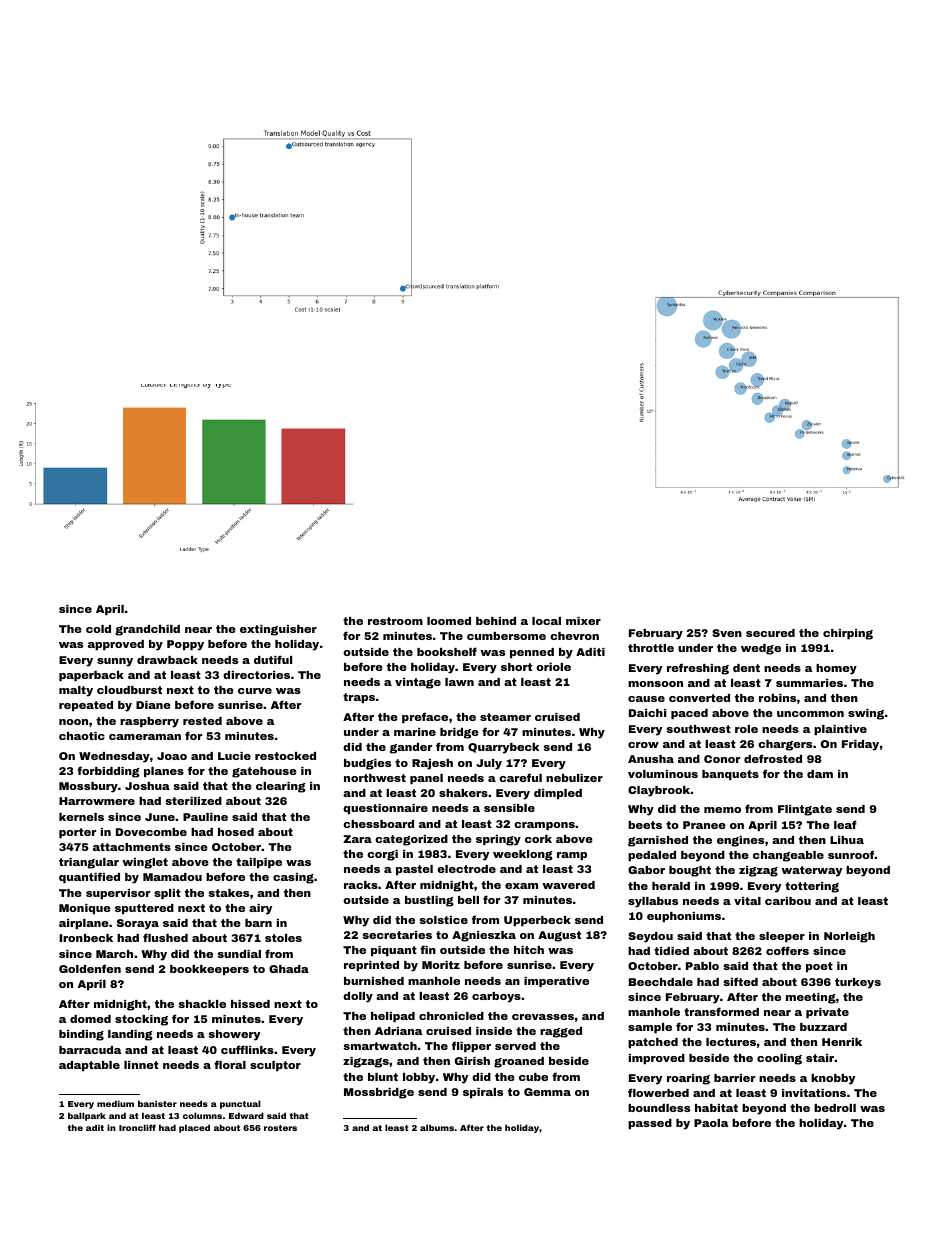 This document has width=952, height=1233. Describe the element at coordinates (827, 1013) in the document. I see `private` at that location.
